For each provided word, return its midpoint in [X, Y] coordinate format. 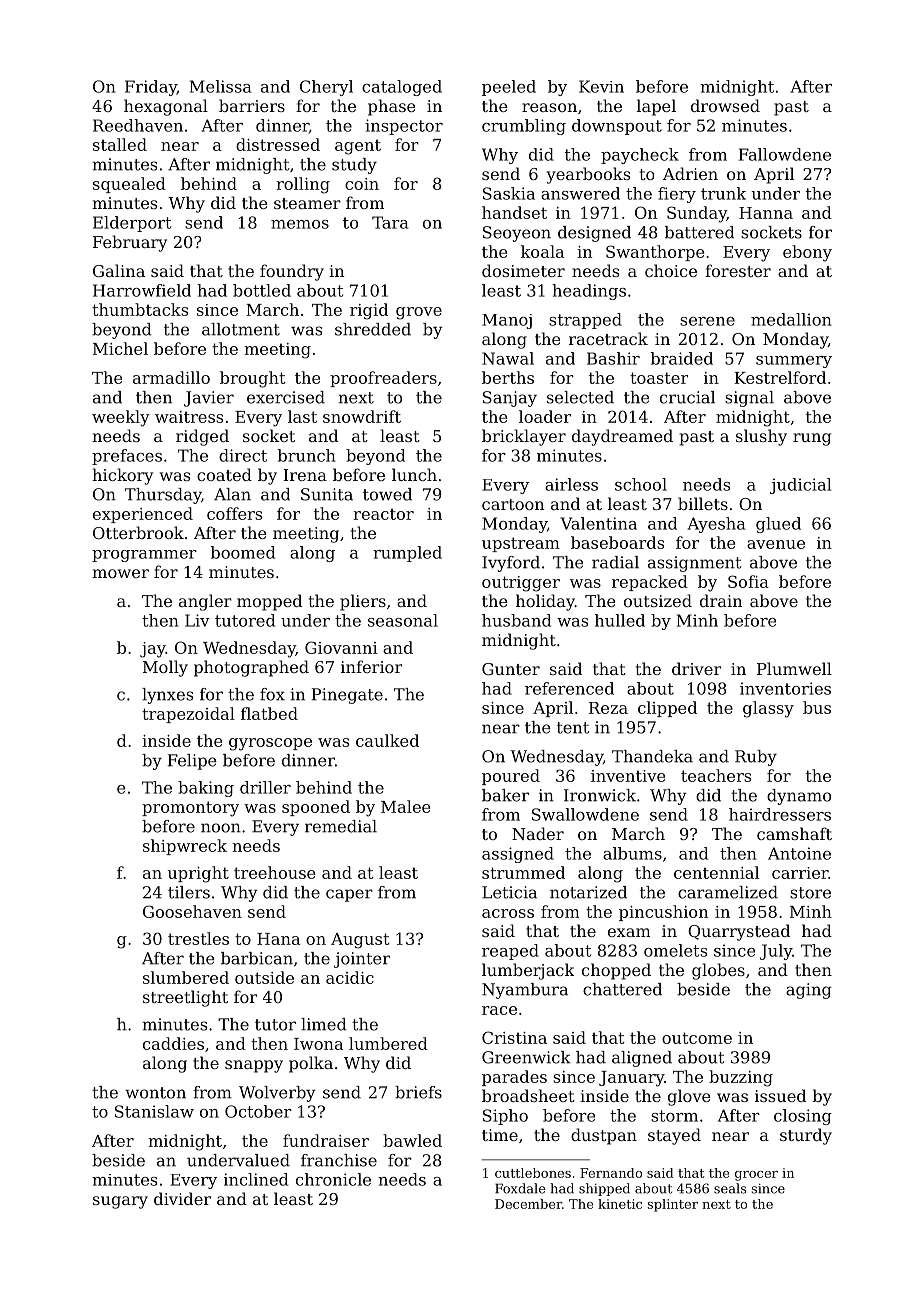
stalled [120, 144]
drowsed [725, 105]
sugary [120, 1202]
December [528, 1204]
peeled [509, 88]
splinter [672, 1205]
